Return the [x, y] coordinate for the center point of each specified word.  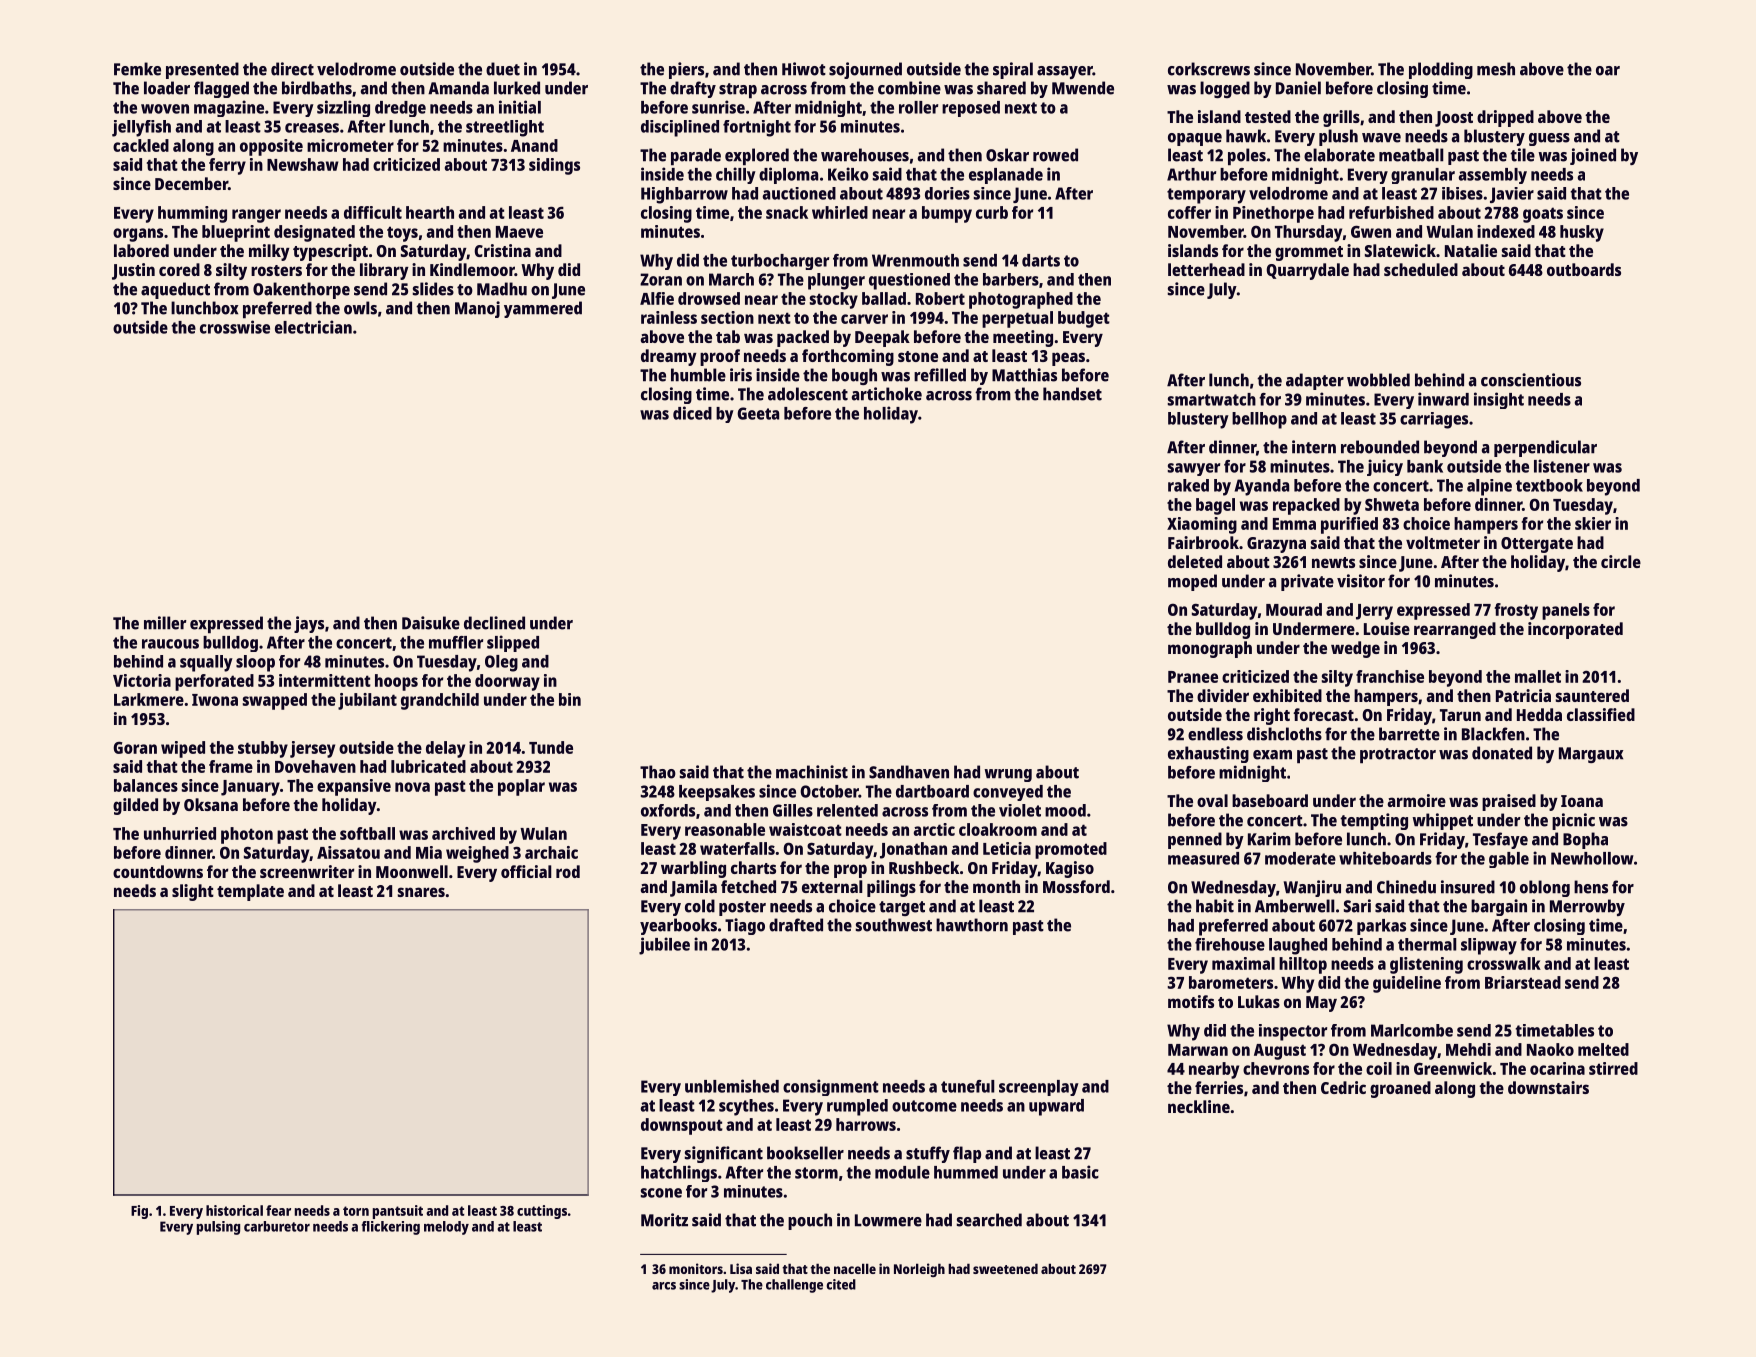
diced [692, 413]
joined [1593, 156]
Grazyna [1276, 545]
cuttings [542, 1212]
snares [421, 892]
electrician [313, 327]
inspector [1293, 1032]
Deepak [882, 338]
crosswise [235, 327]
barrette [1409, 734]
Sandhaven [909, 772]
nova [412, 787]
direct [292, 69]
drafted [796, 925]
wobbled [1378, 380]
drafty [693, 89]
